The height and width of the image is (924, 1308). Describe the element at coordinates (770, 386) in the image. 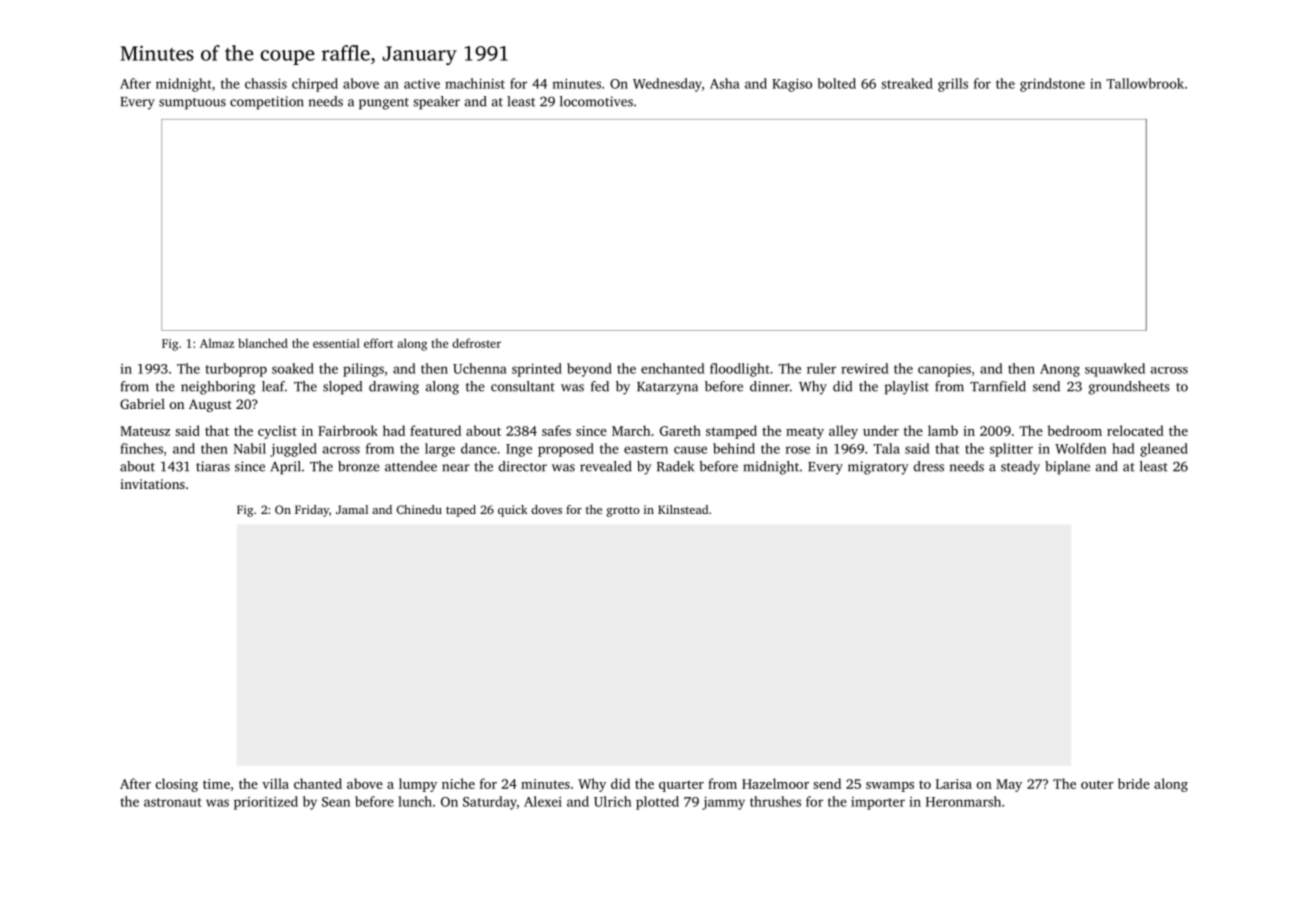

I see `dinner` at that location.
